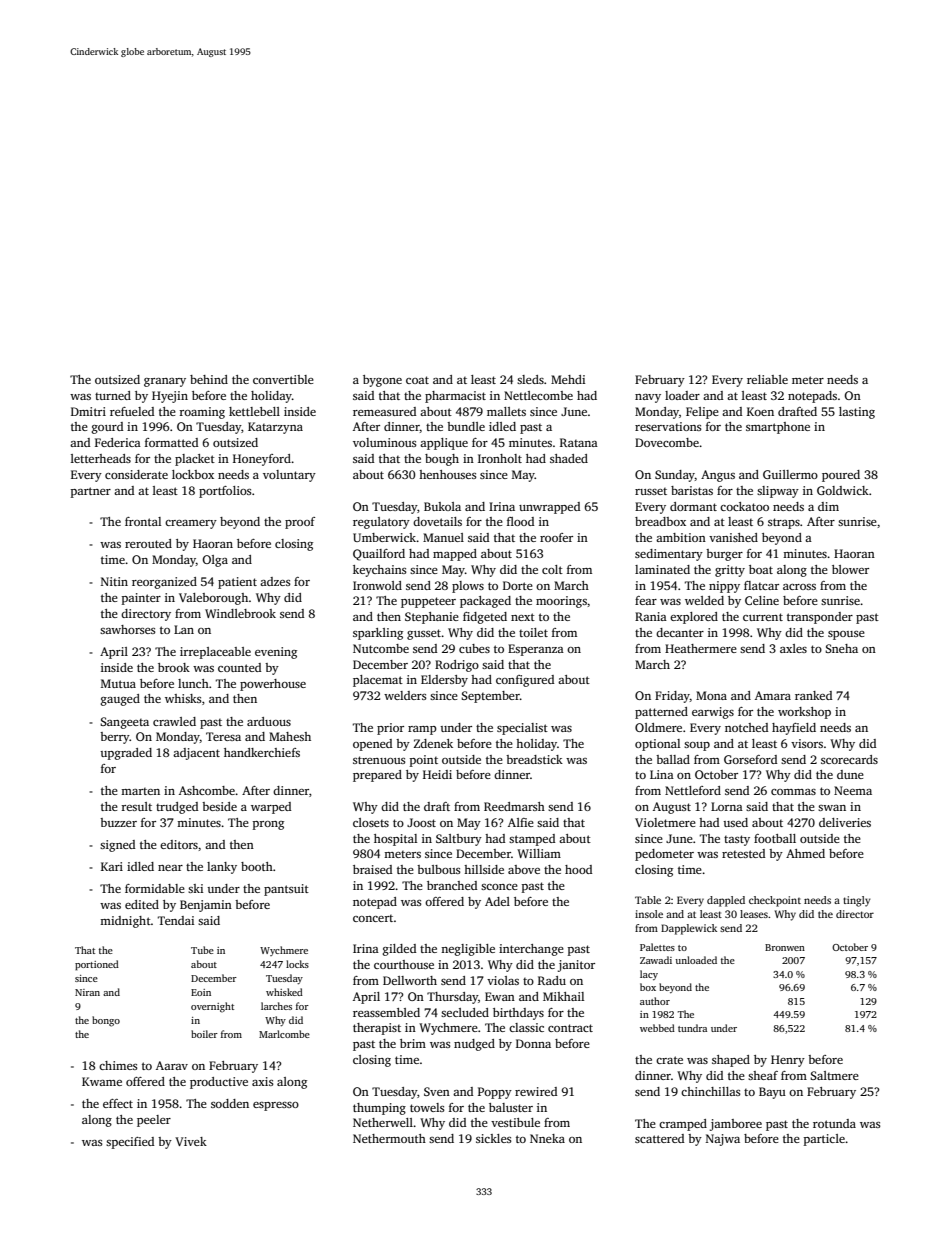 The width and height of the screenshot is (952, 1233). Describe the element at coordinates (711, 695) in the screenshot. I see `Mona` at that location.
